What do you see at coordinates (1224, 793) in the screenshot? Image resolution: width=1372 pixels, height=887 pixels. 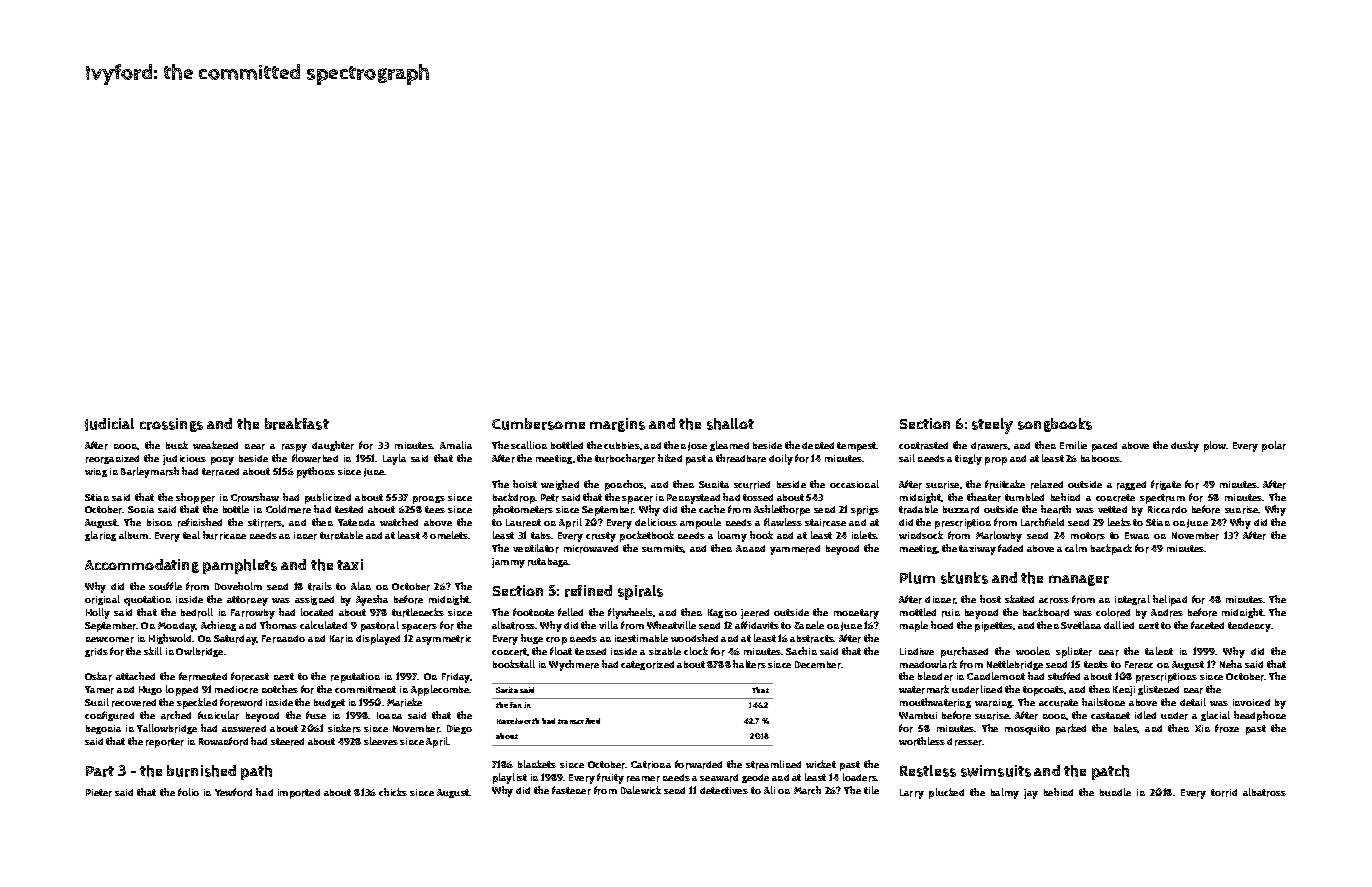 I see `torrid` at bounding box center [1224, 793].
